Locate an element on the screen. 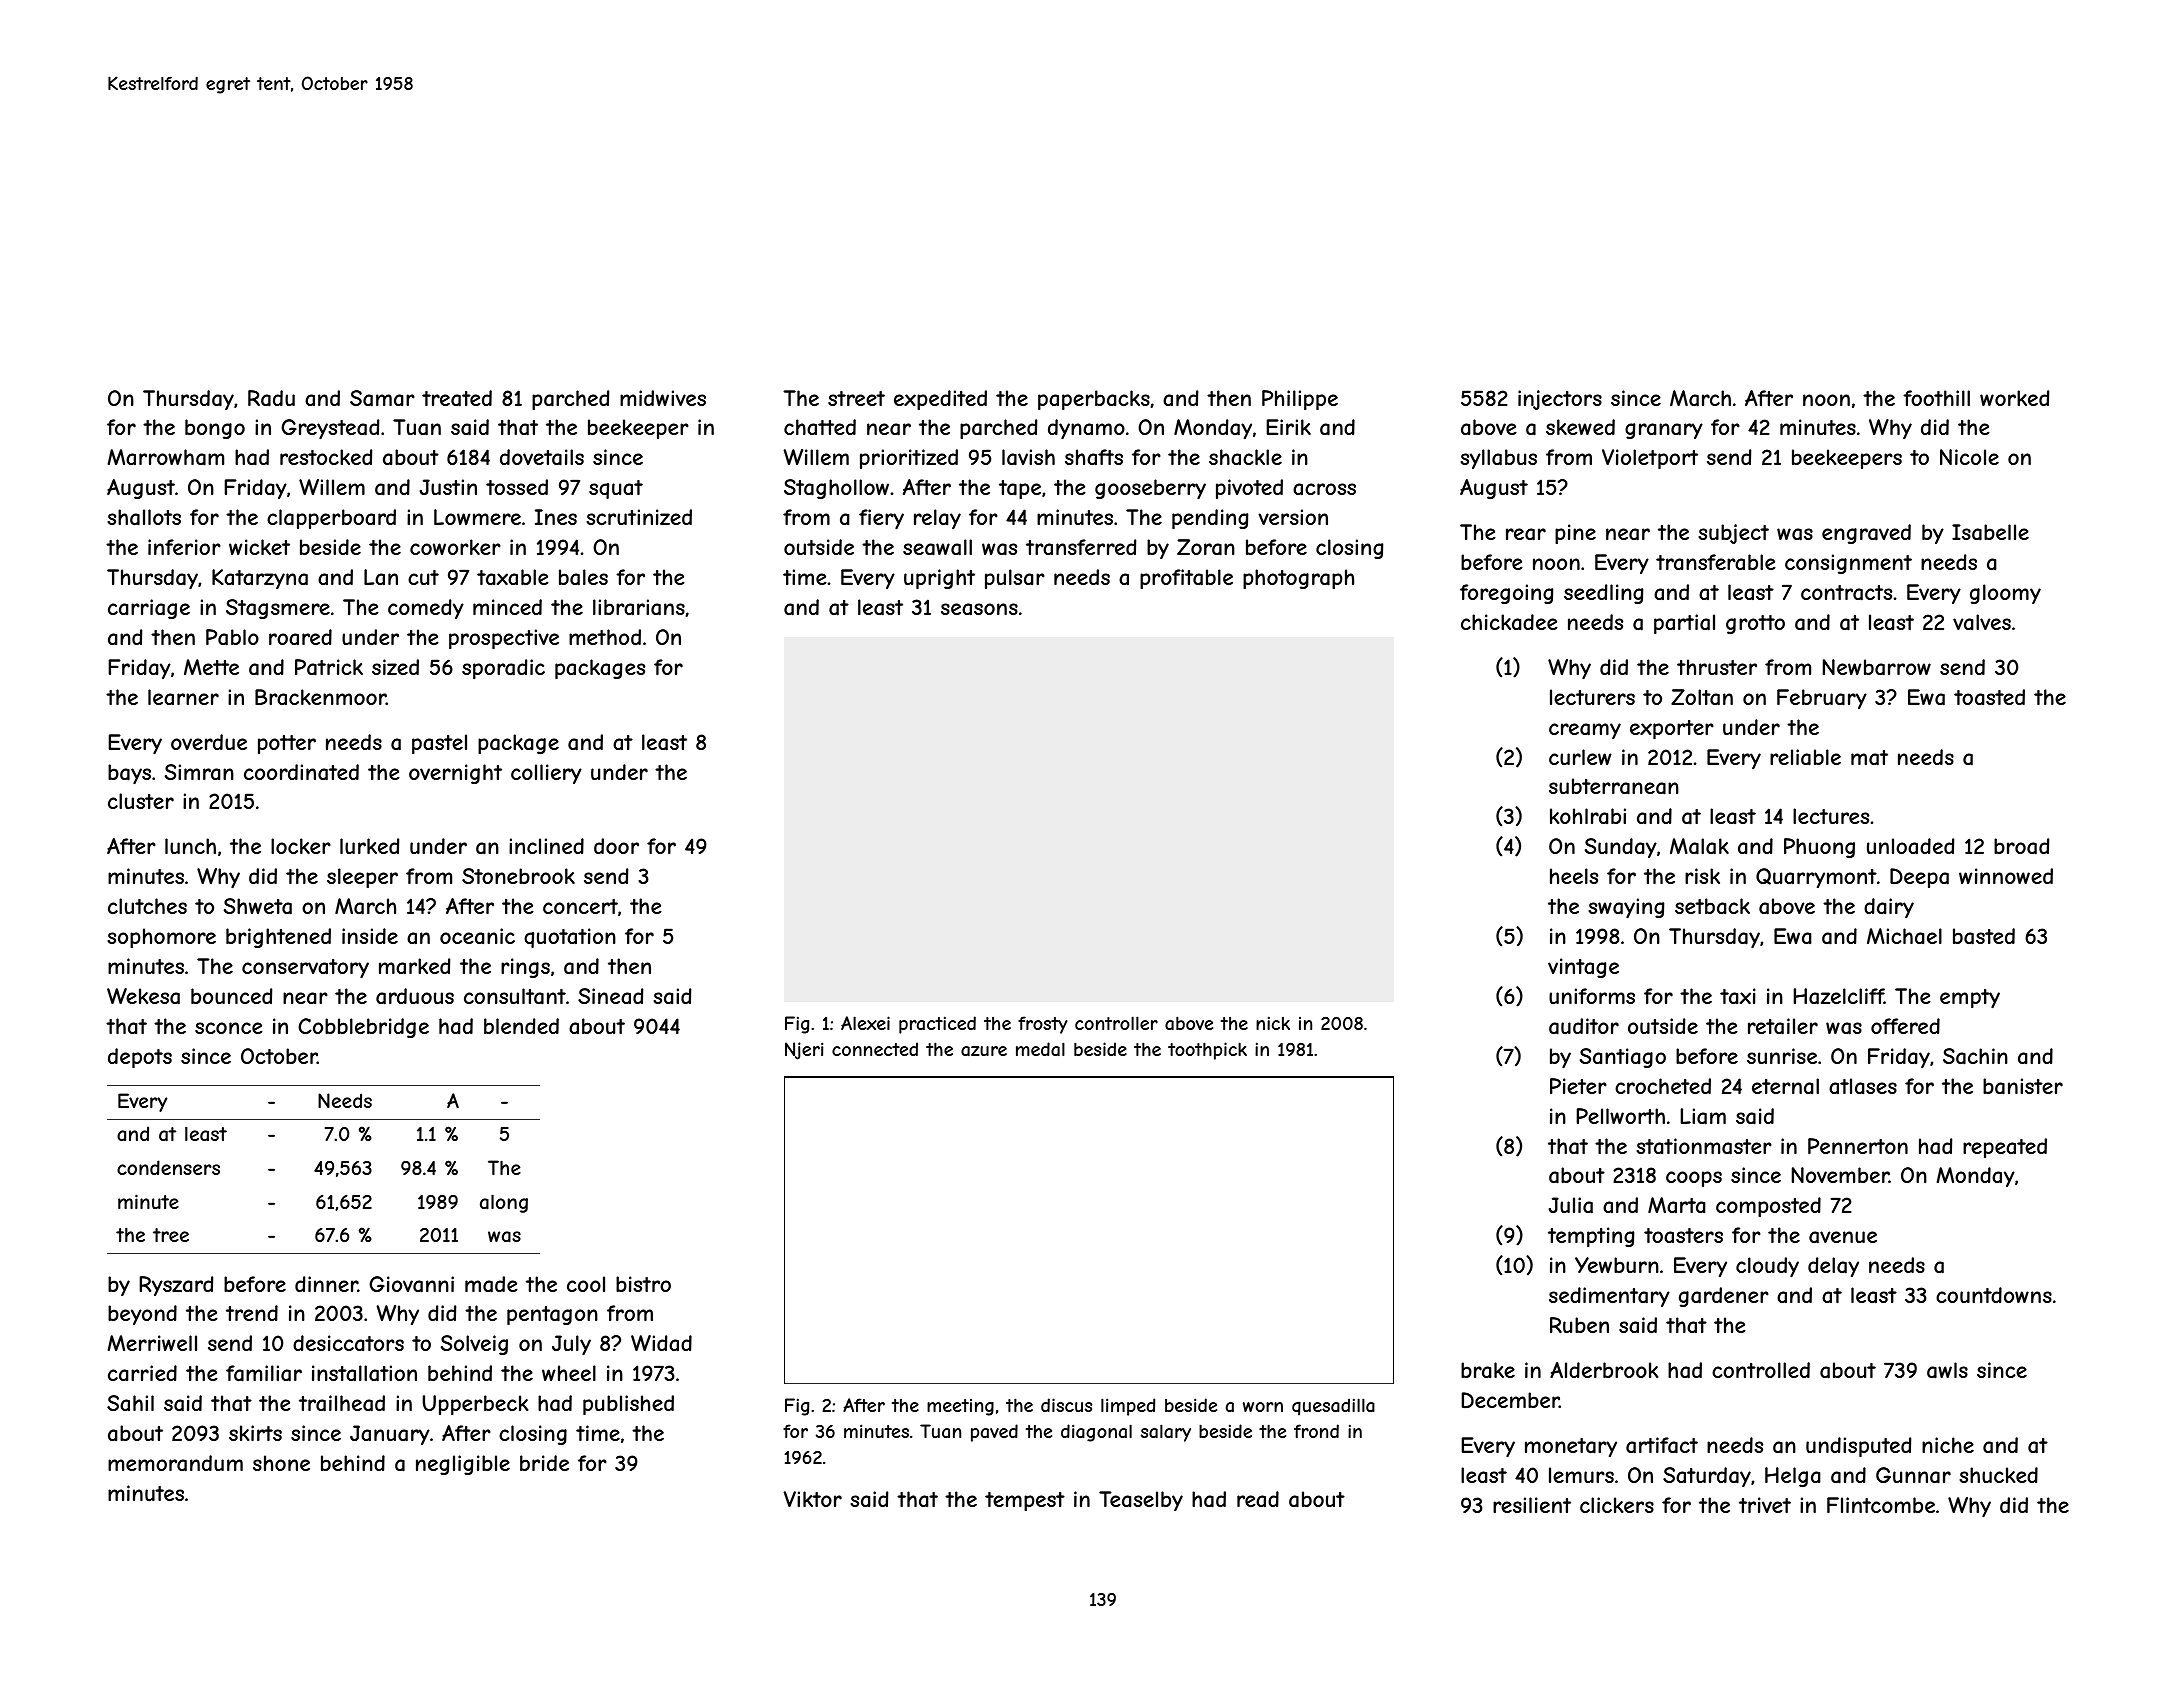 This screenshot has width=2178, height=1683. arduous is located at coordinates (415, 996).
